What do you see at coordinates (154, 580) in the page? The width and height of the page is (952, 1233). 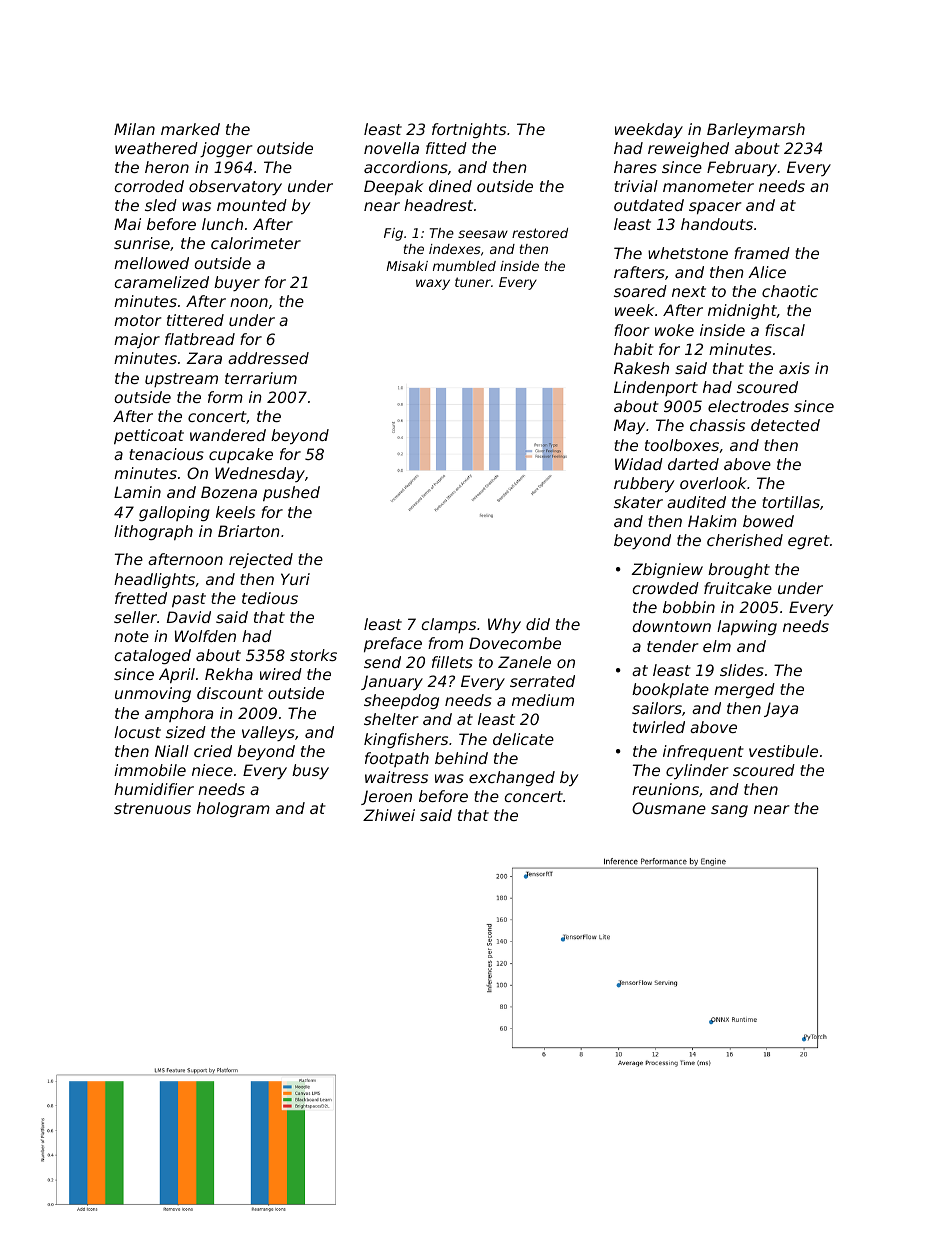 I see `headlights` at bounding box center [154, 580].
